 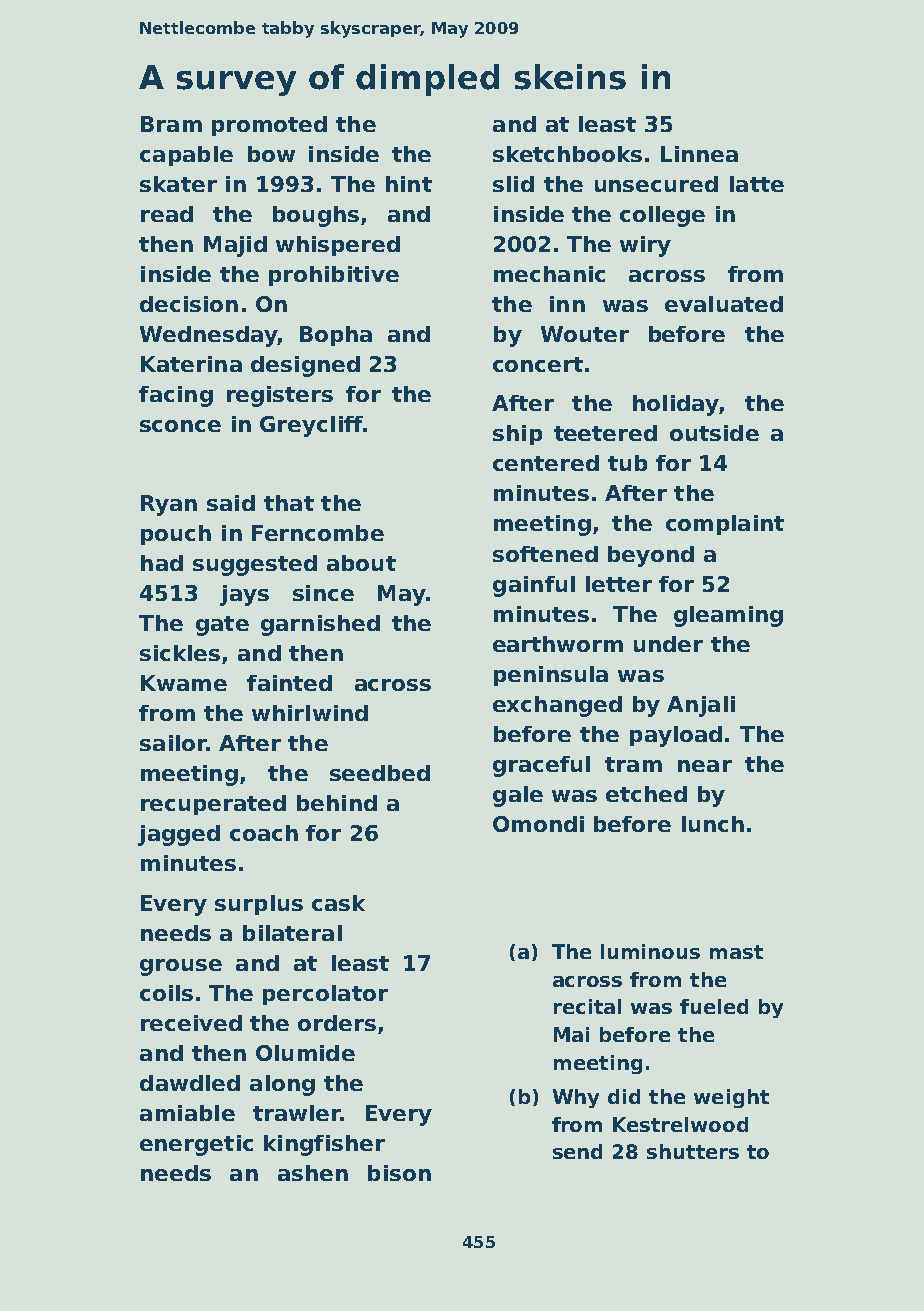 What do you see at coordinates (313, 1173) in the page?
I see `ashen` at bounding box center [313, 1173].
